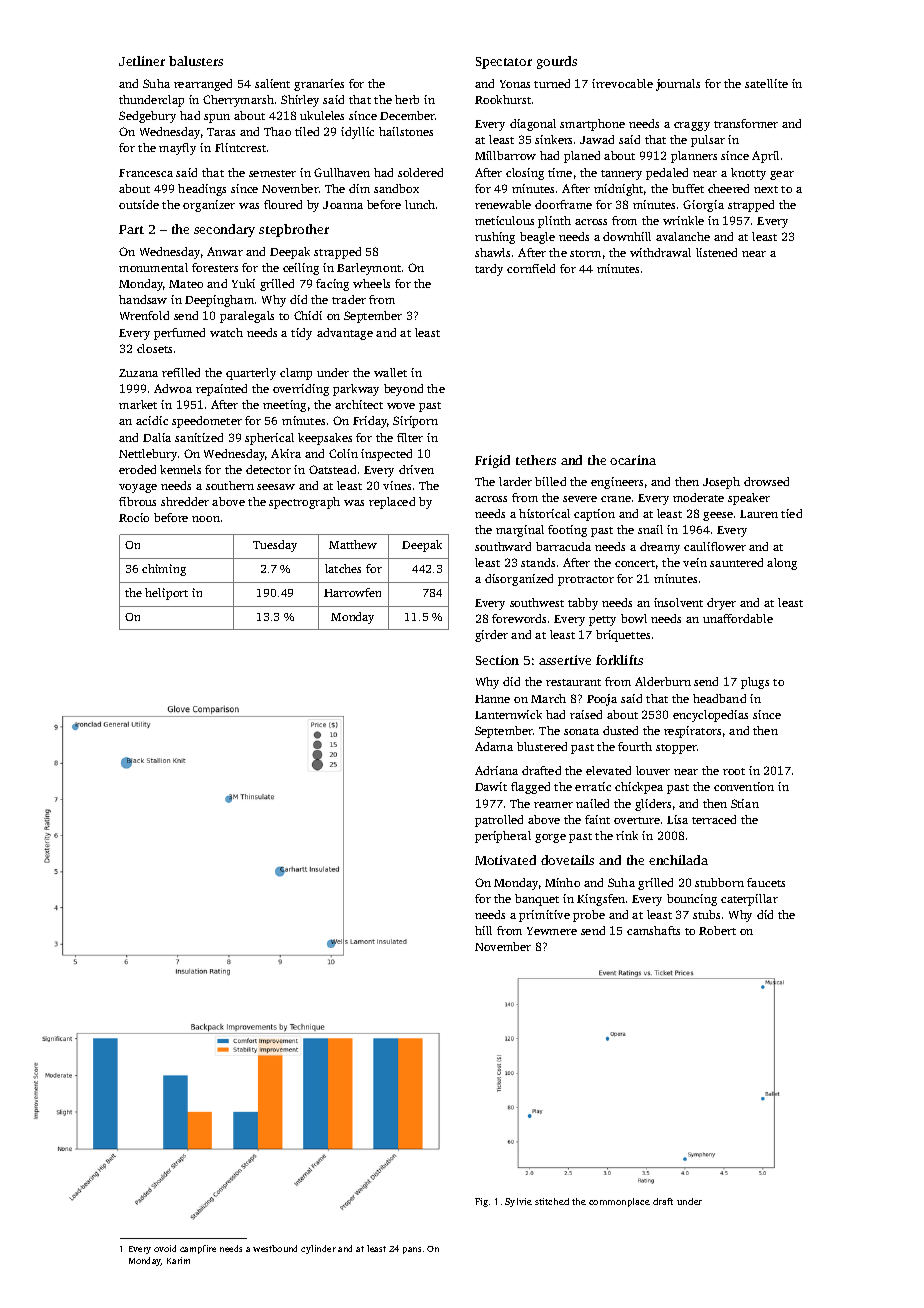 This document has height=1308, width=924. What do you see at coordinates (766, 83) in the document?
I see `satellite` at bounding box center [766, 83].
